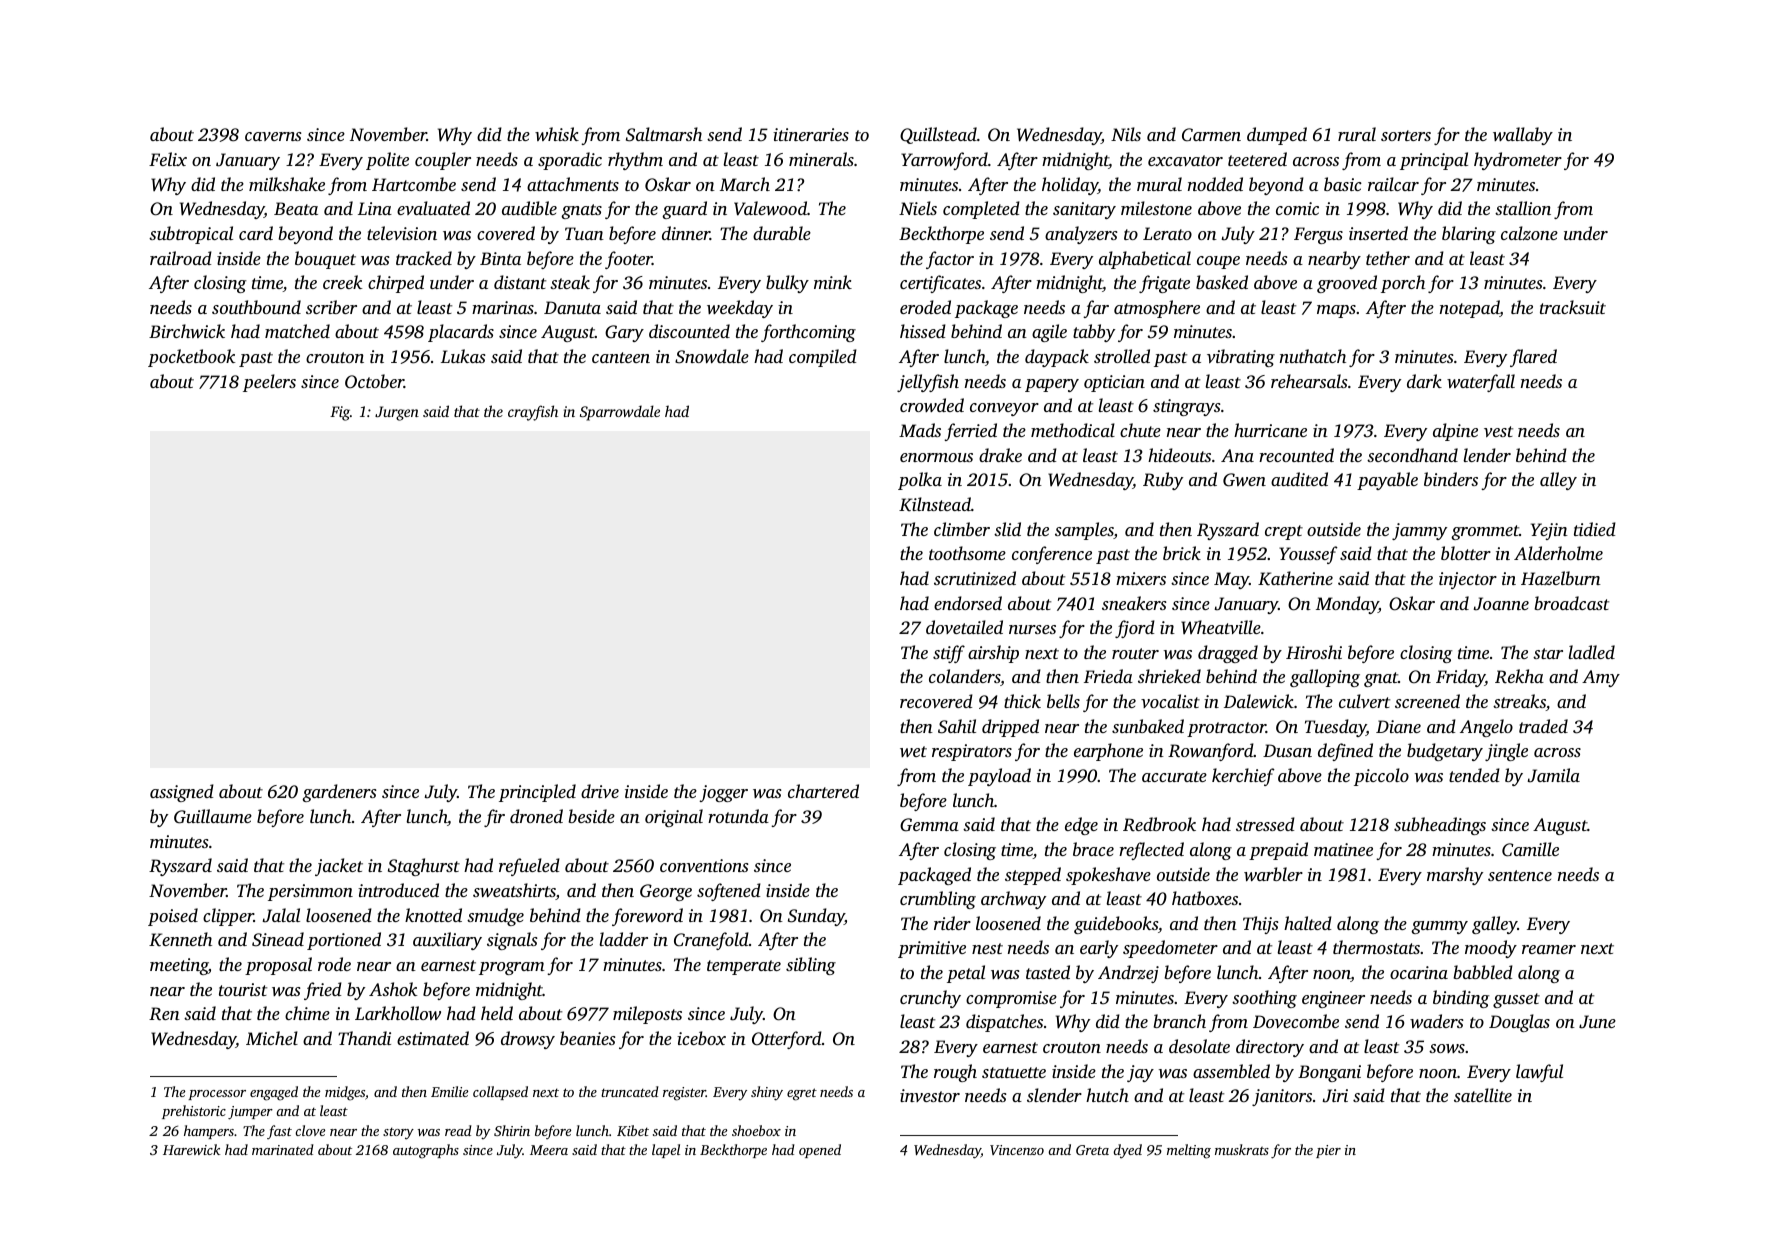 This screenshot has height=1251, width=1770. I want to click on tourist, so click(243, 989).
